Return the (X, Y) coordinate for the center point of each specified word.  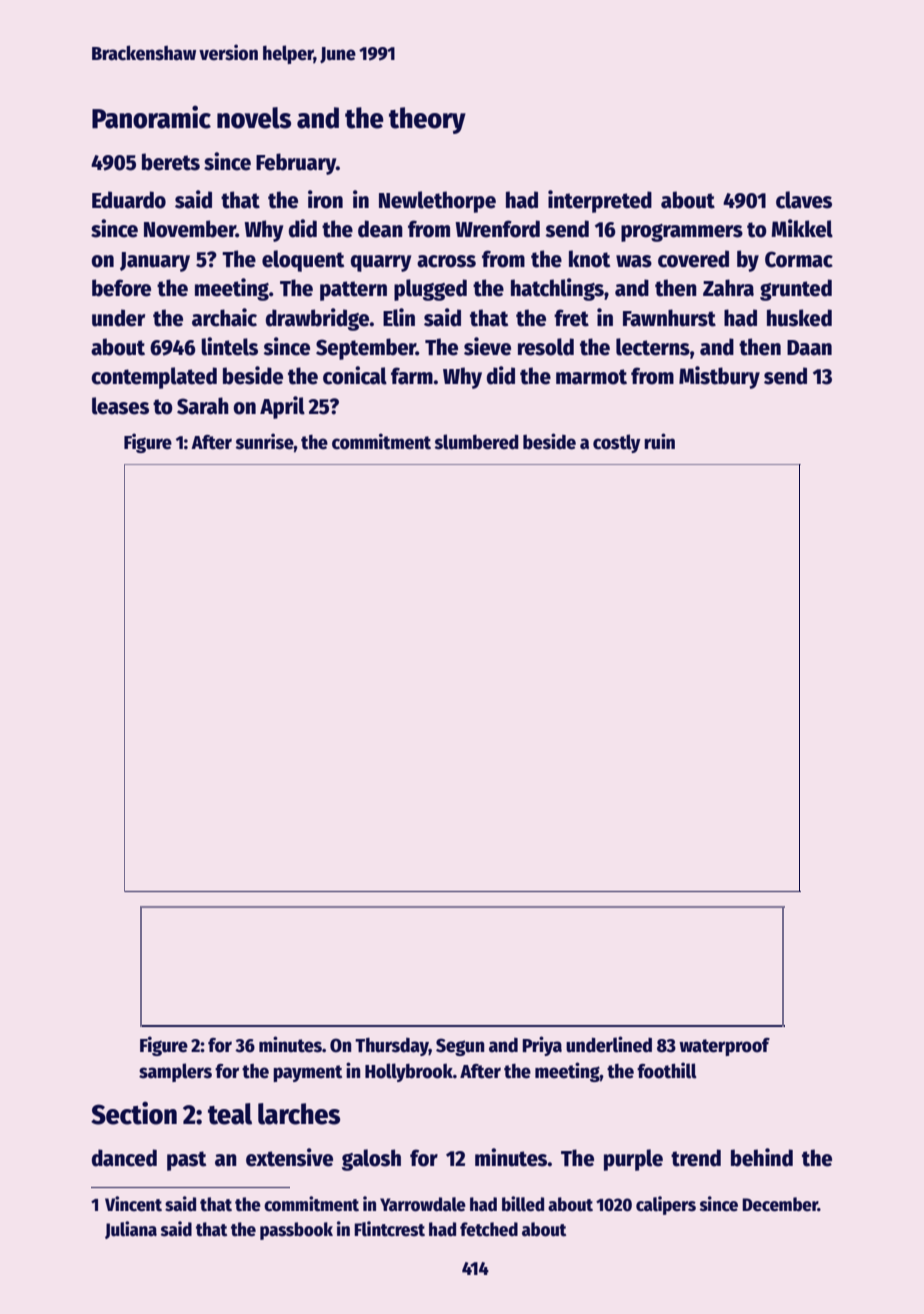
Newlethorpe (437, 202)
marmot (591, 377)
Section (134, 1113)
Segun (460, 1047)
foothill (667, 1070)
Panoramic (151, 117)
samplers (175, 1072)
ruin (659, 441)
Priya (542, 1046)
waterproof (724, 1047)
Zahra (728, 288)
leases (120, 406)
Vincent (133, 1204)
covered (693, 259)
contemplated (154, 378)
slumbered (476, 442)
